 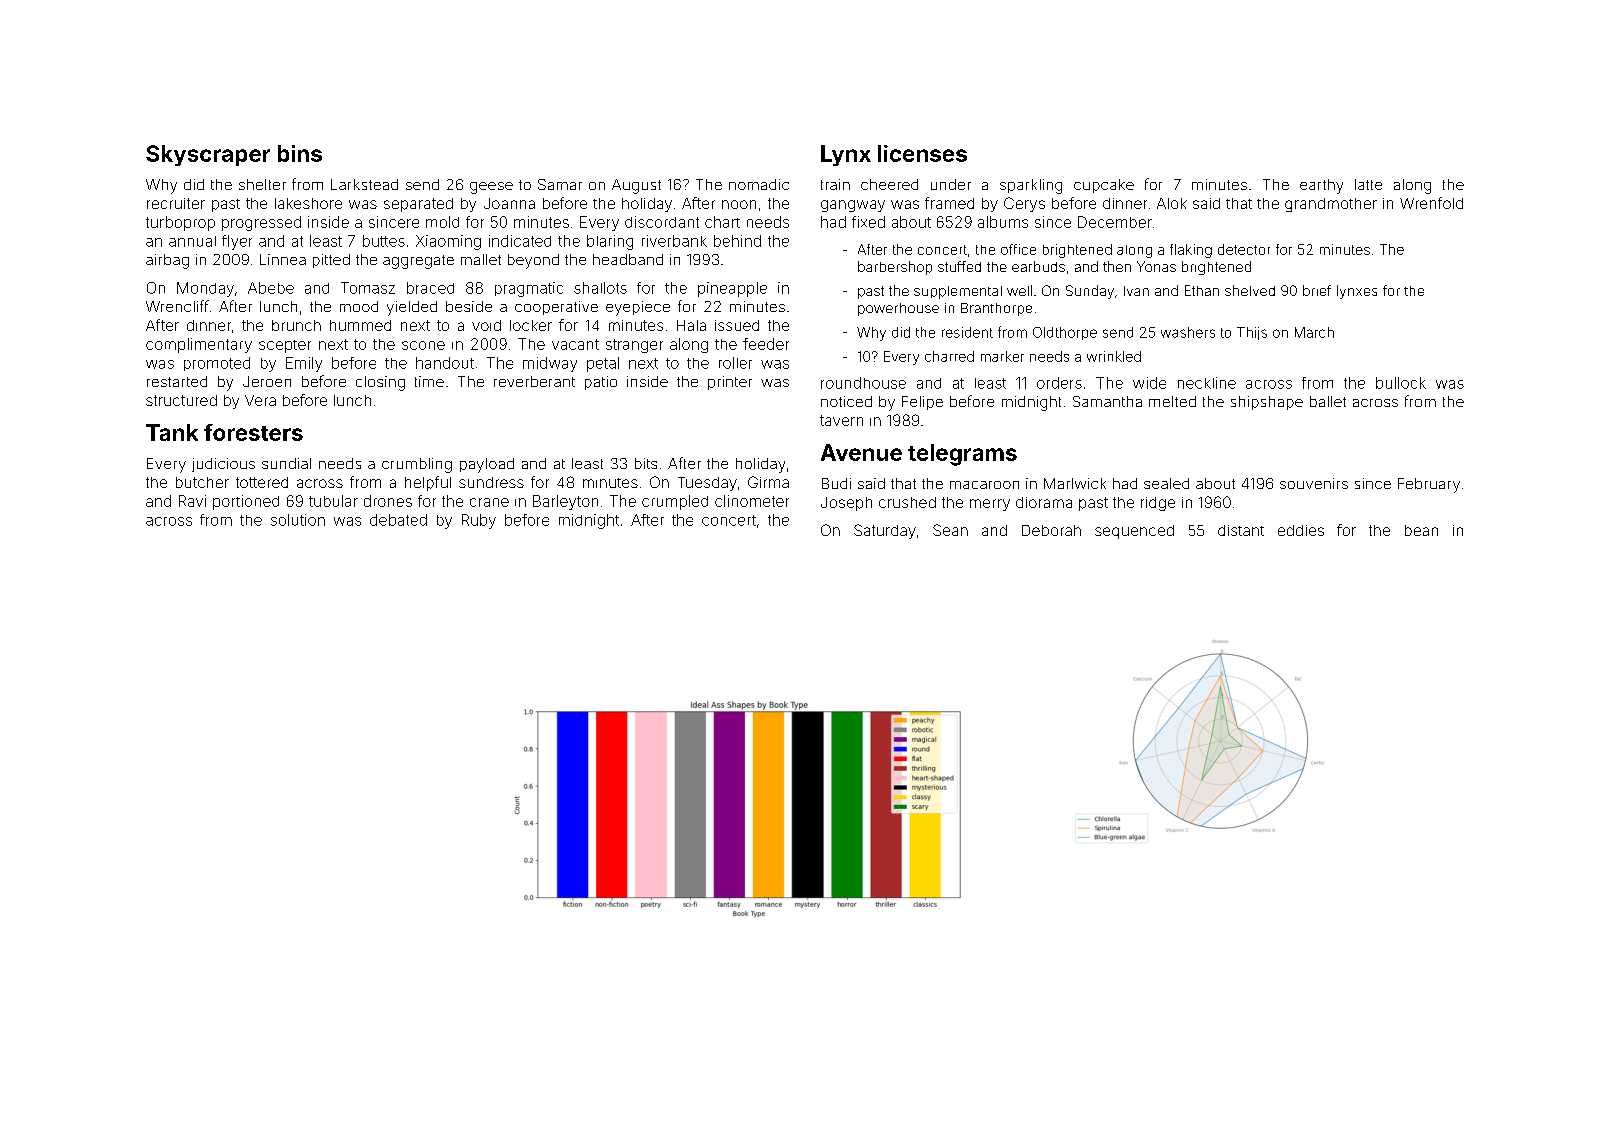 What do you see at coordinates (429, 381) in the screenshot?
I see `time` at bounding box center [429, 381].
